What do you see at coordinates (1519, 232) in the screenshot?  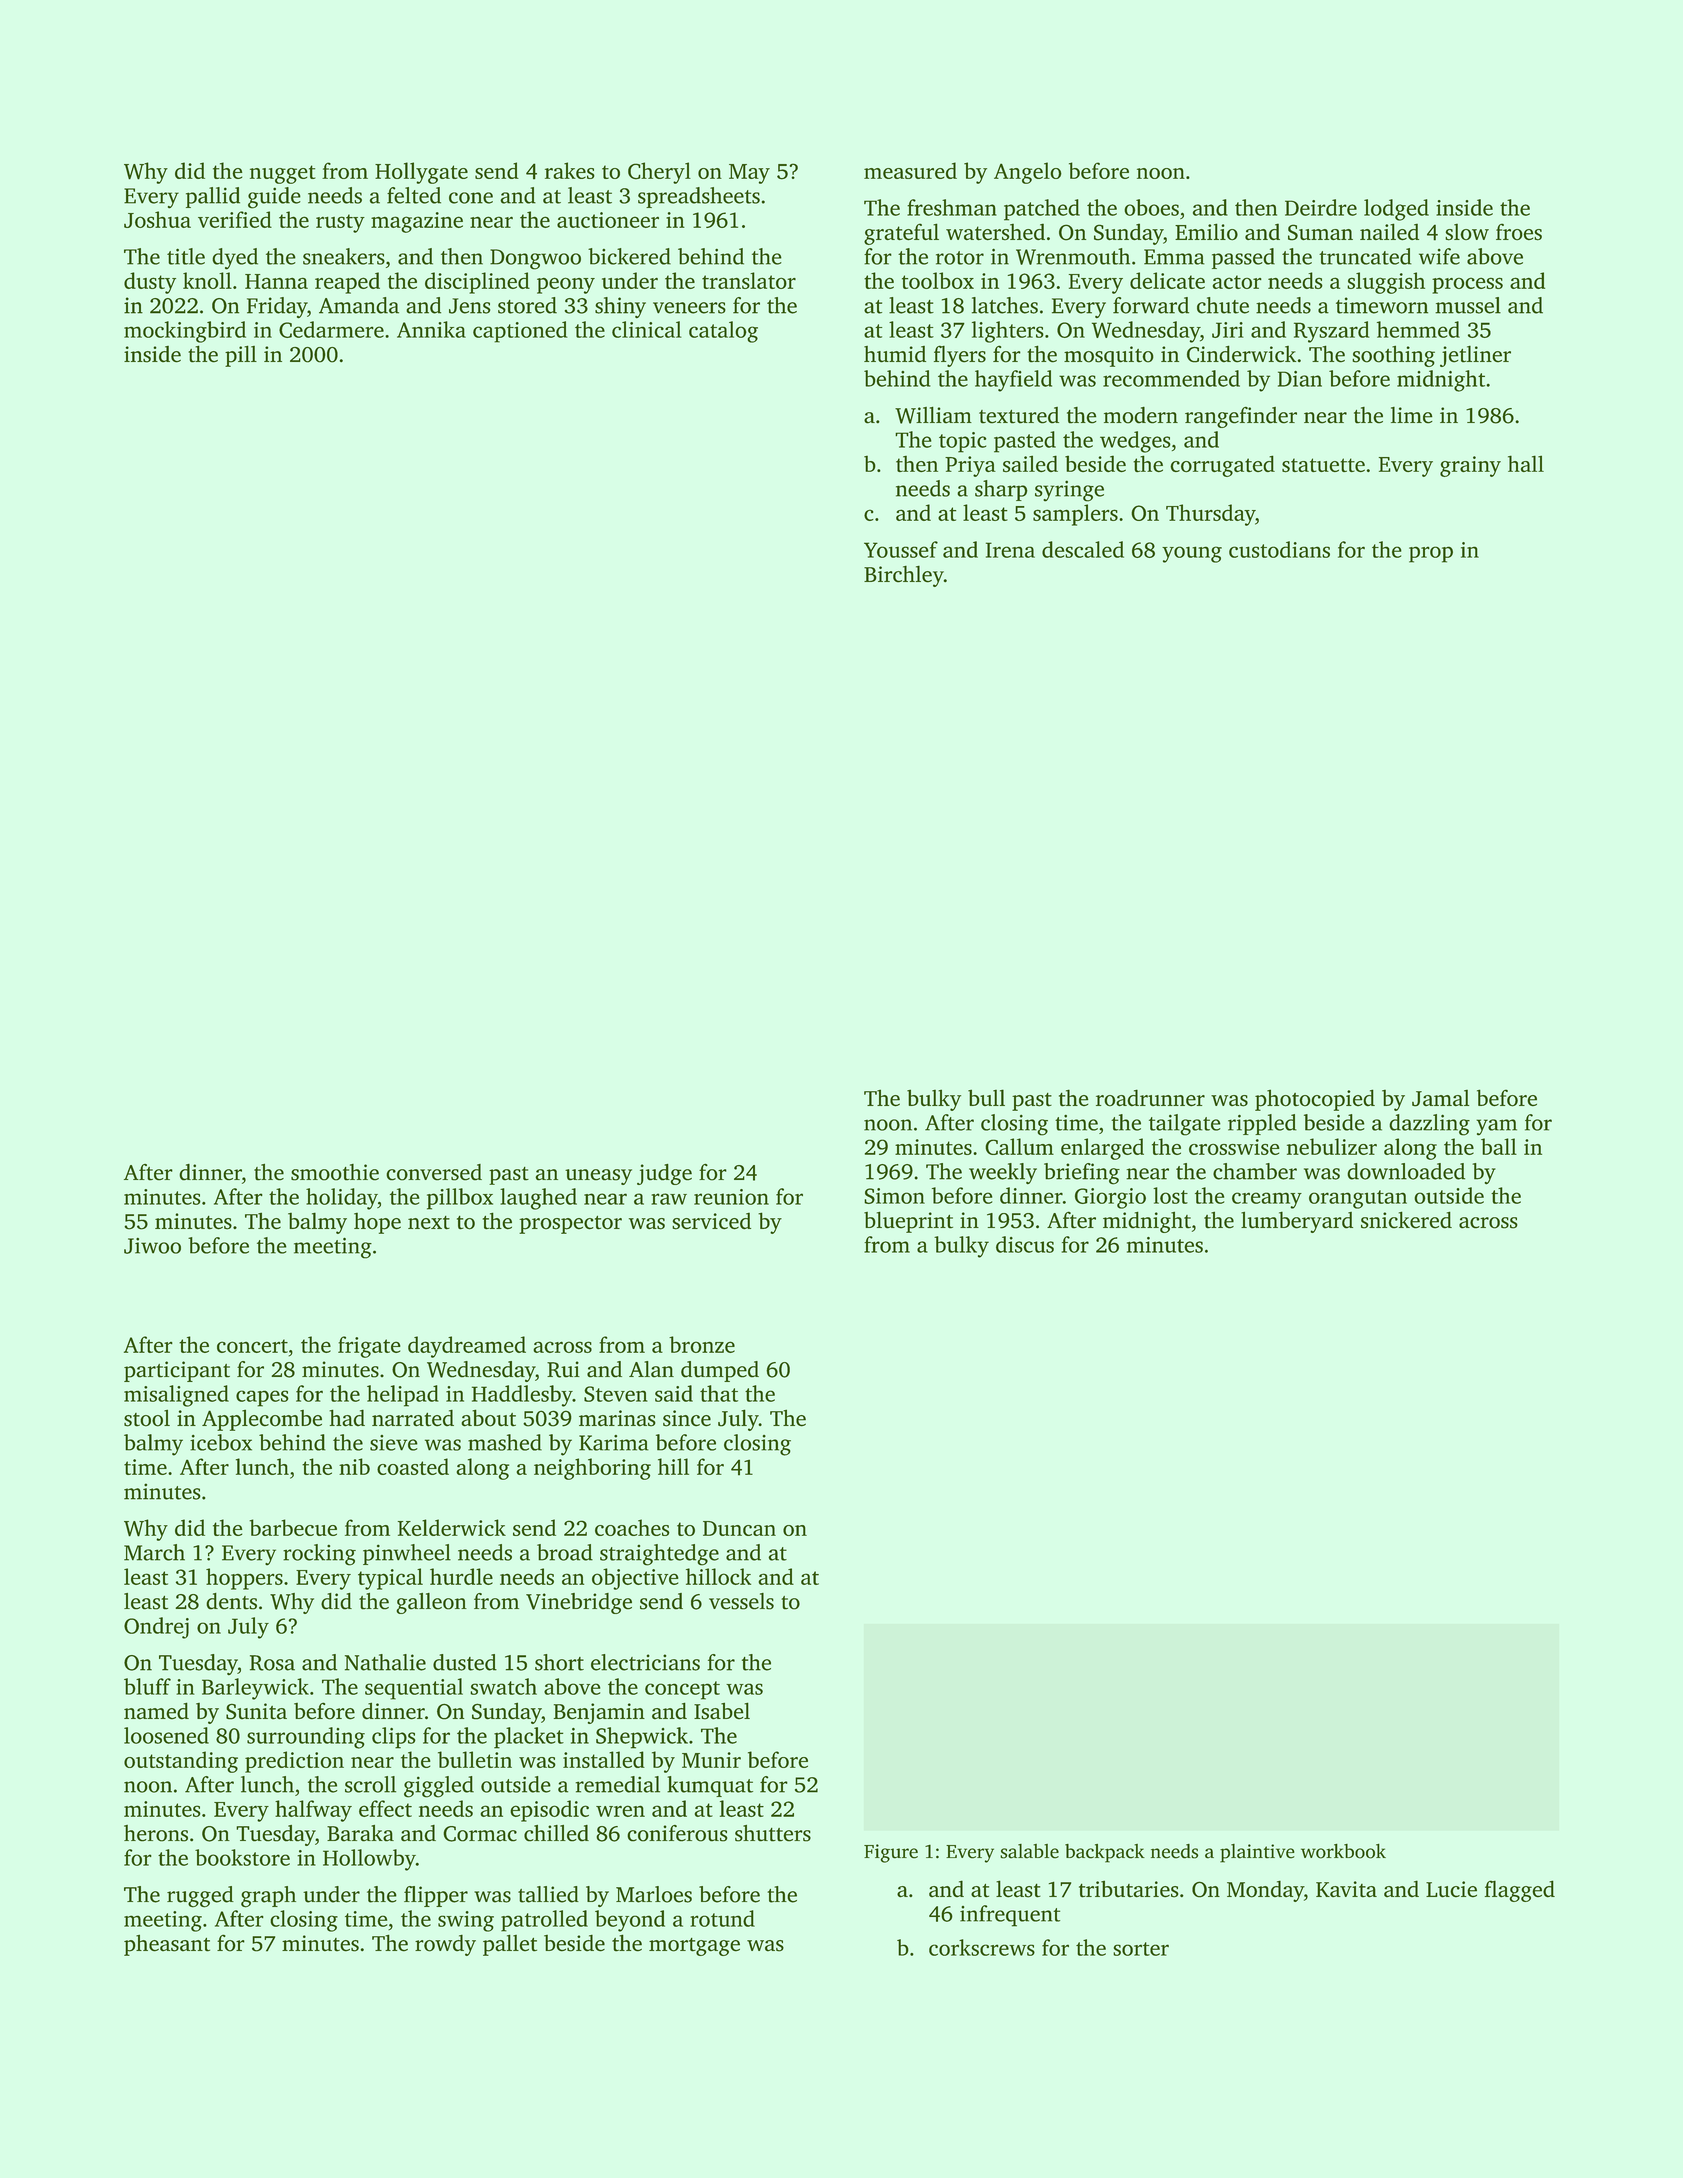 I see `froes` at bounding box center [1519, 232].
